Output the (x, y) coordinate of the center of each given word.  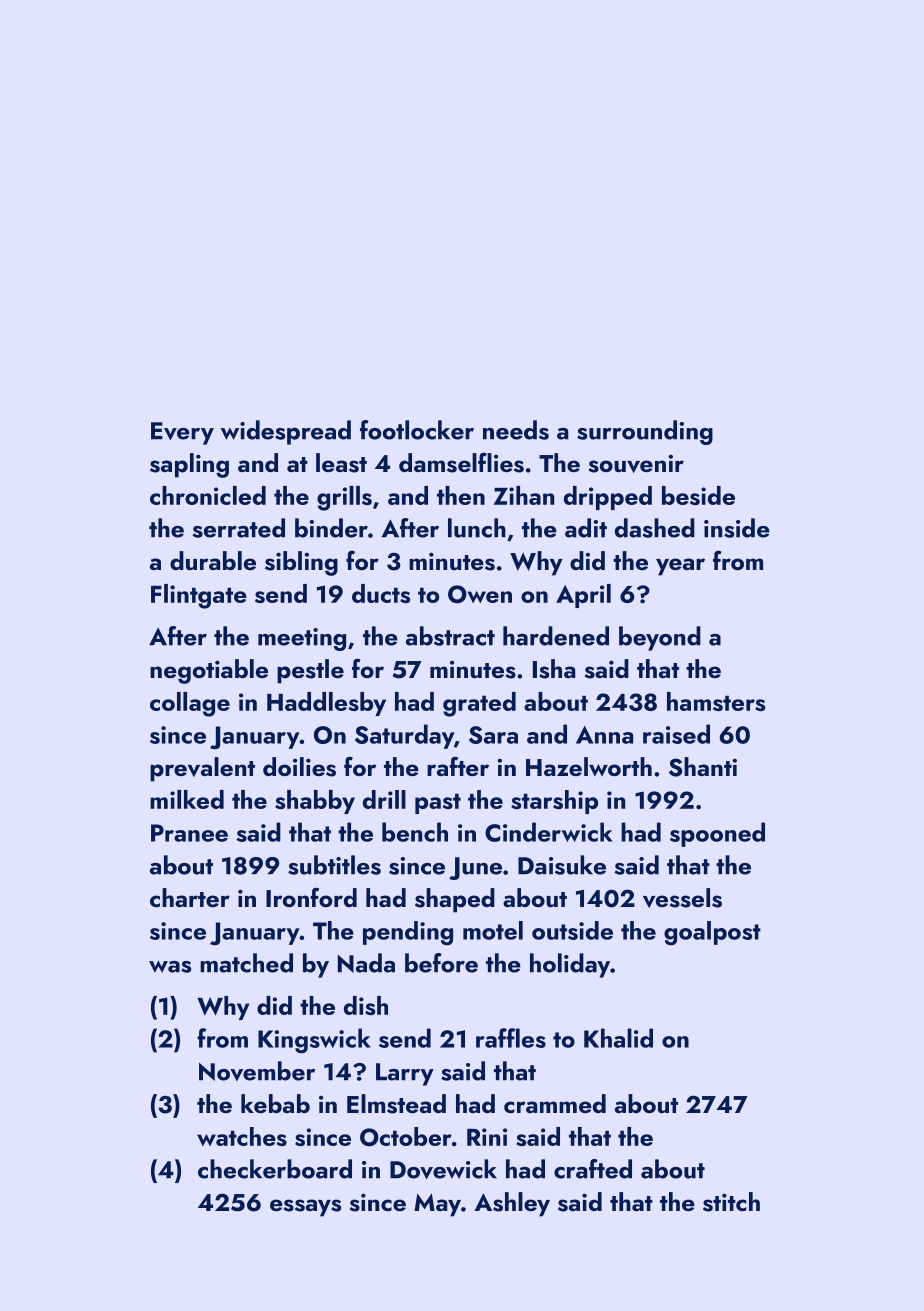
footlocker (417, 430)
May (437, 1205)
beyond (660, 638)
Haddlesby (326, 704)
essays (305, 1208)
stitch (731, 1202)
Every (182, 433)
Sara (493, 735)
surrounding (645, 432)
